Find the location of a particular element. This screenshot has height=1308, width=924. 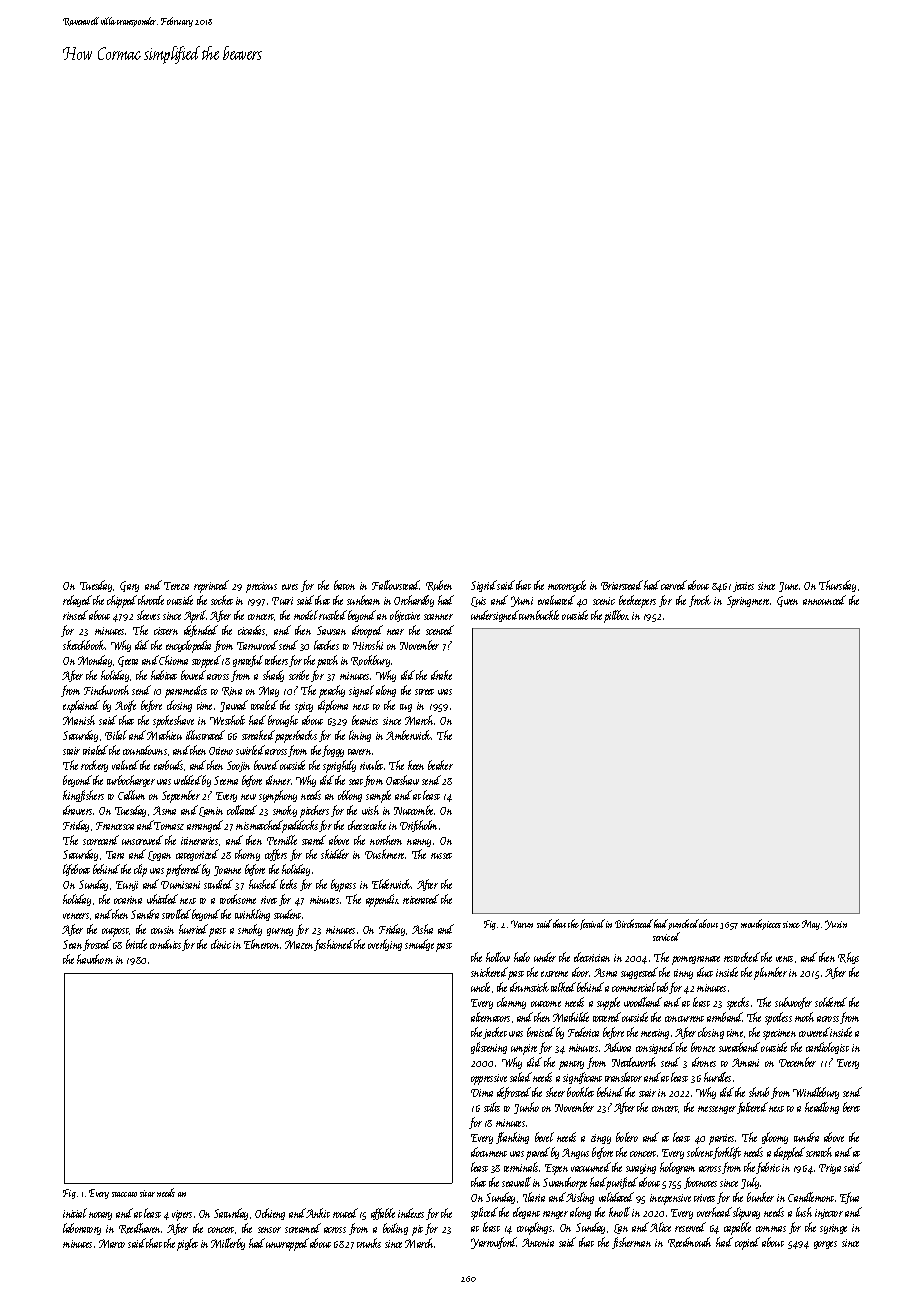

uncle is located at coordinates (480, 987).
